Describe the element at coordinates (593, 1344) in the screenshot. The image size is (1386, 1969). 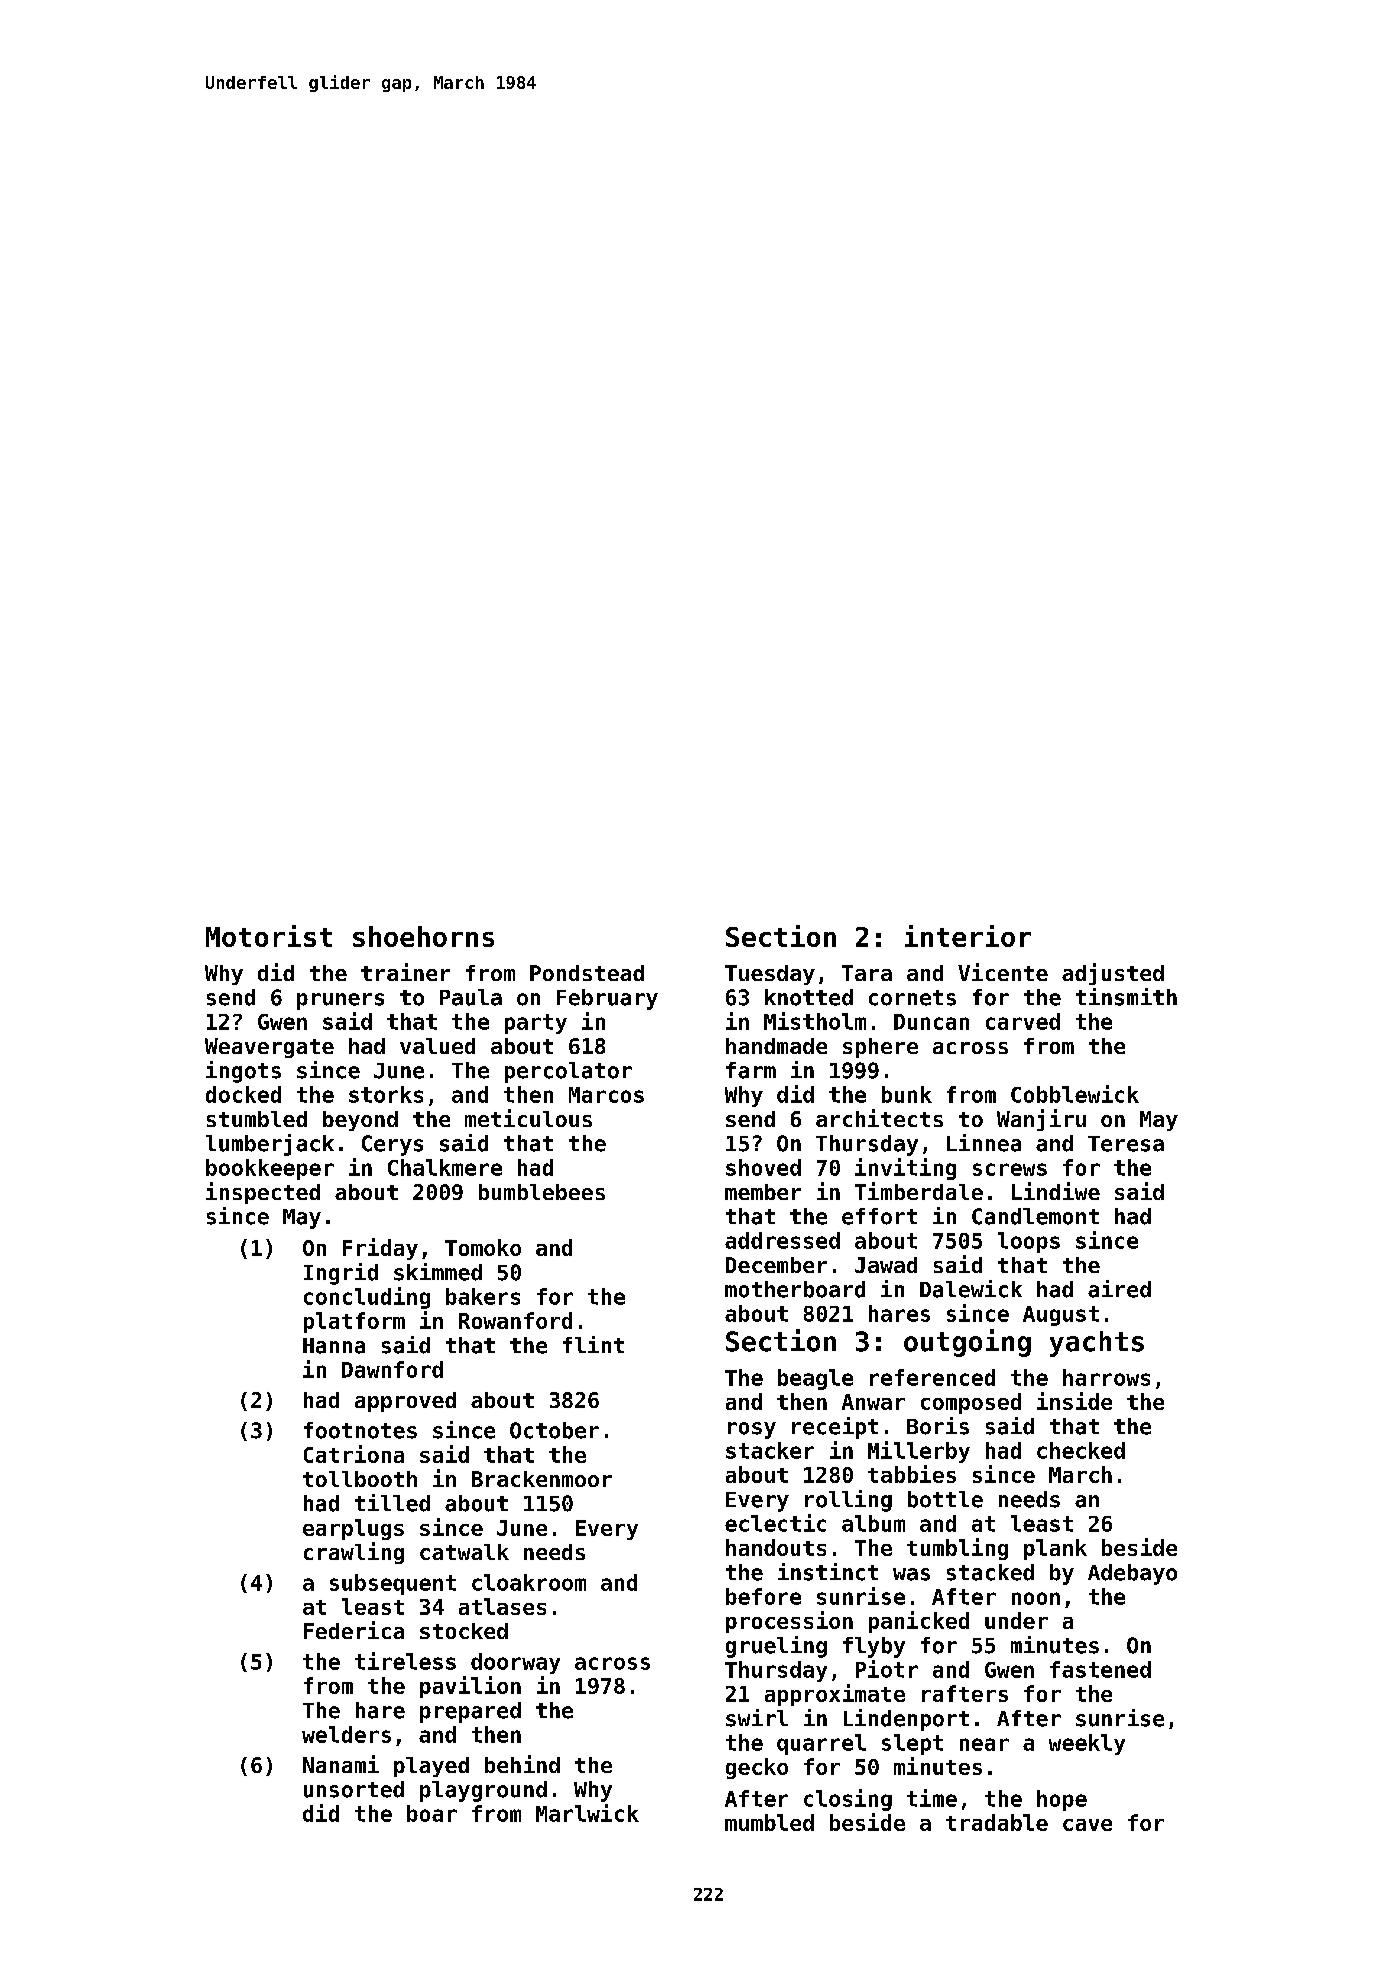
I see `flint` at that location.
